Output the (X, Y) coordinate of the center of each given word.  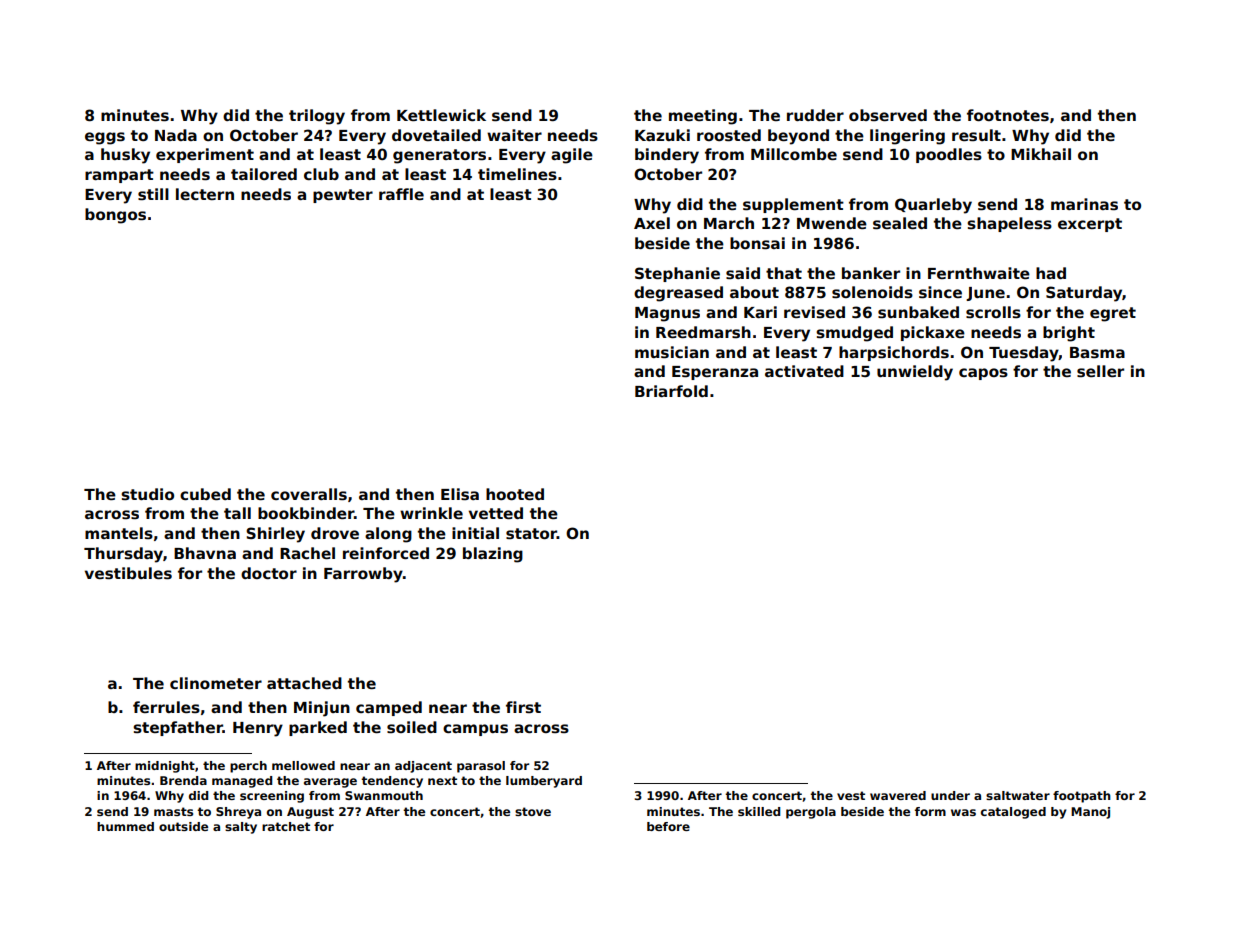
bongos (115, 216)
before (668, 826)
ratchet (286, 826)
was (963, 812)
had (1051, 273)
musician (672, 352)
